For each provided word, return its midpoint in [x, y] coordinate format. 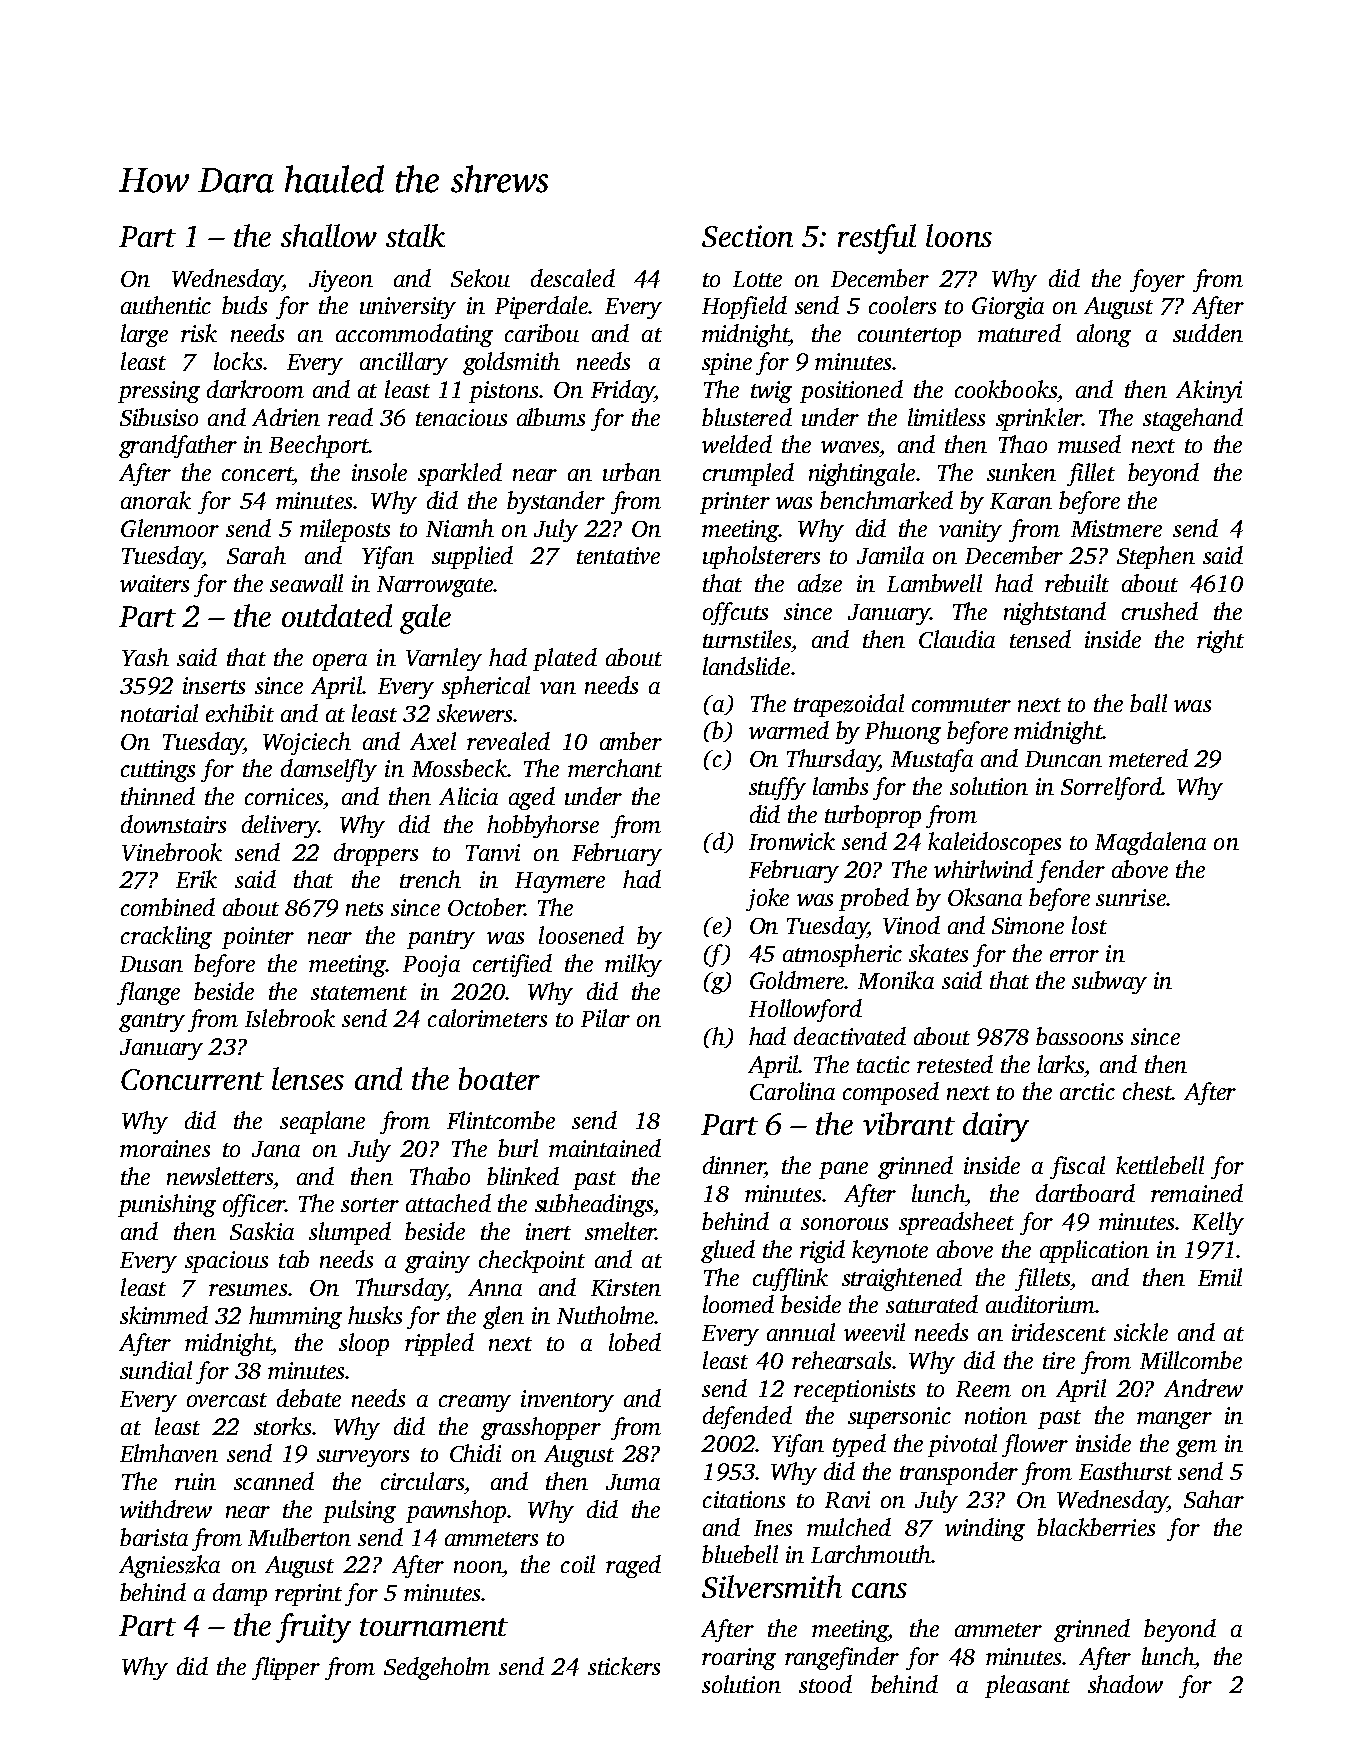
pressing [159, 392]
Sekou [480, 278]
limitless [946, 417]
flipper [286, 1668]
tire [1059, 1360]
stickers [624, 1666]
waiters [154, 583]
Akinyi [1209, 391]
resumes [248, 1290]
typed [859, 1445]
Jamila [890, 555]
